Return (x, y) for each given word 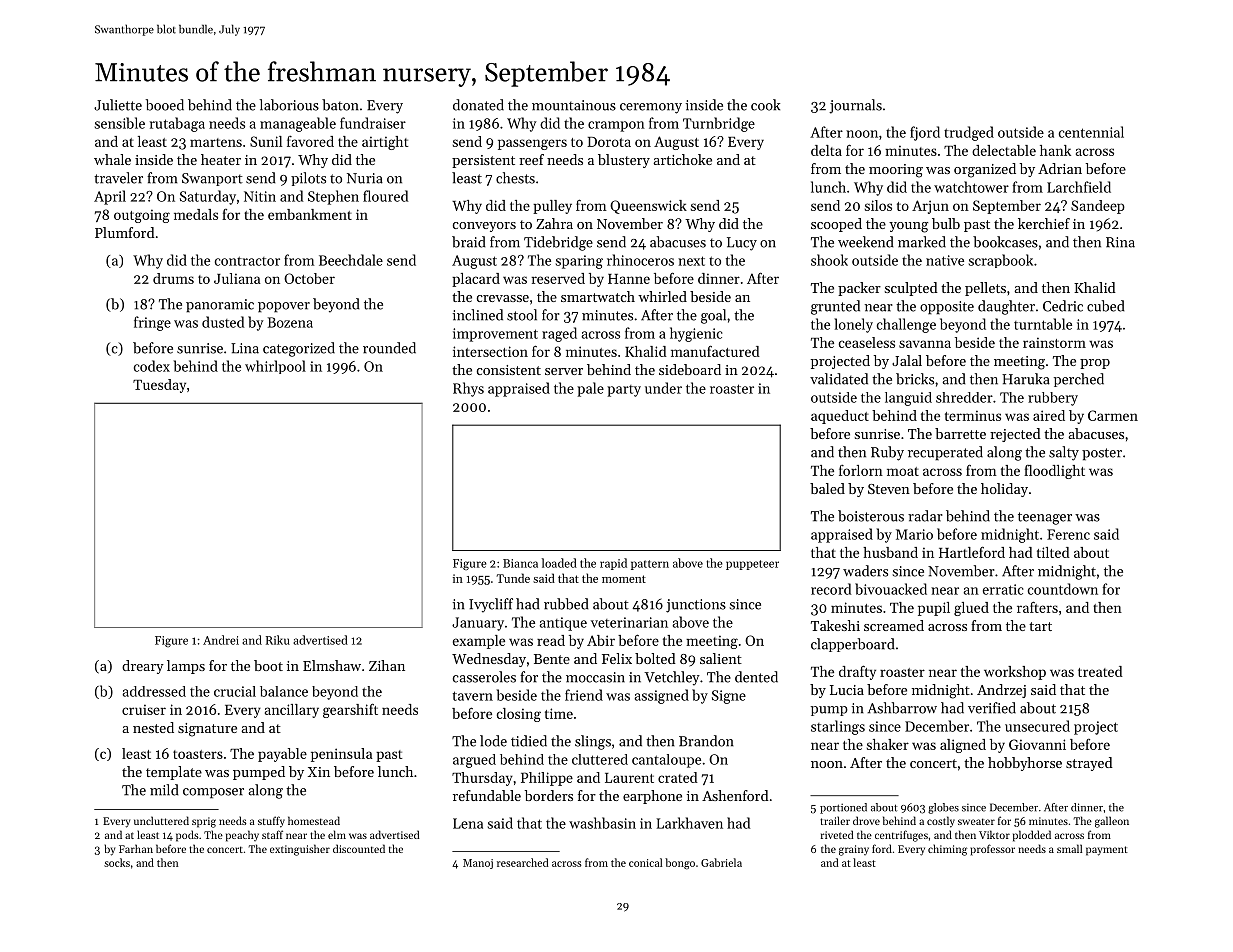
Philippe (547, 779)
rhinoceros (640, 260)
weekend (865, 242)
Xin (319, 772)
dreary (143, 667)
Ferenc (1068, 534)
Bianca (520, 563)
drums (173, 278)
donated (478, 105)
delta (826, 150)
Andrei (221, 640)
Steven (889, 489)
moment (624, 579)
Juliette (118, 105)
